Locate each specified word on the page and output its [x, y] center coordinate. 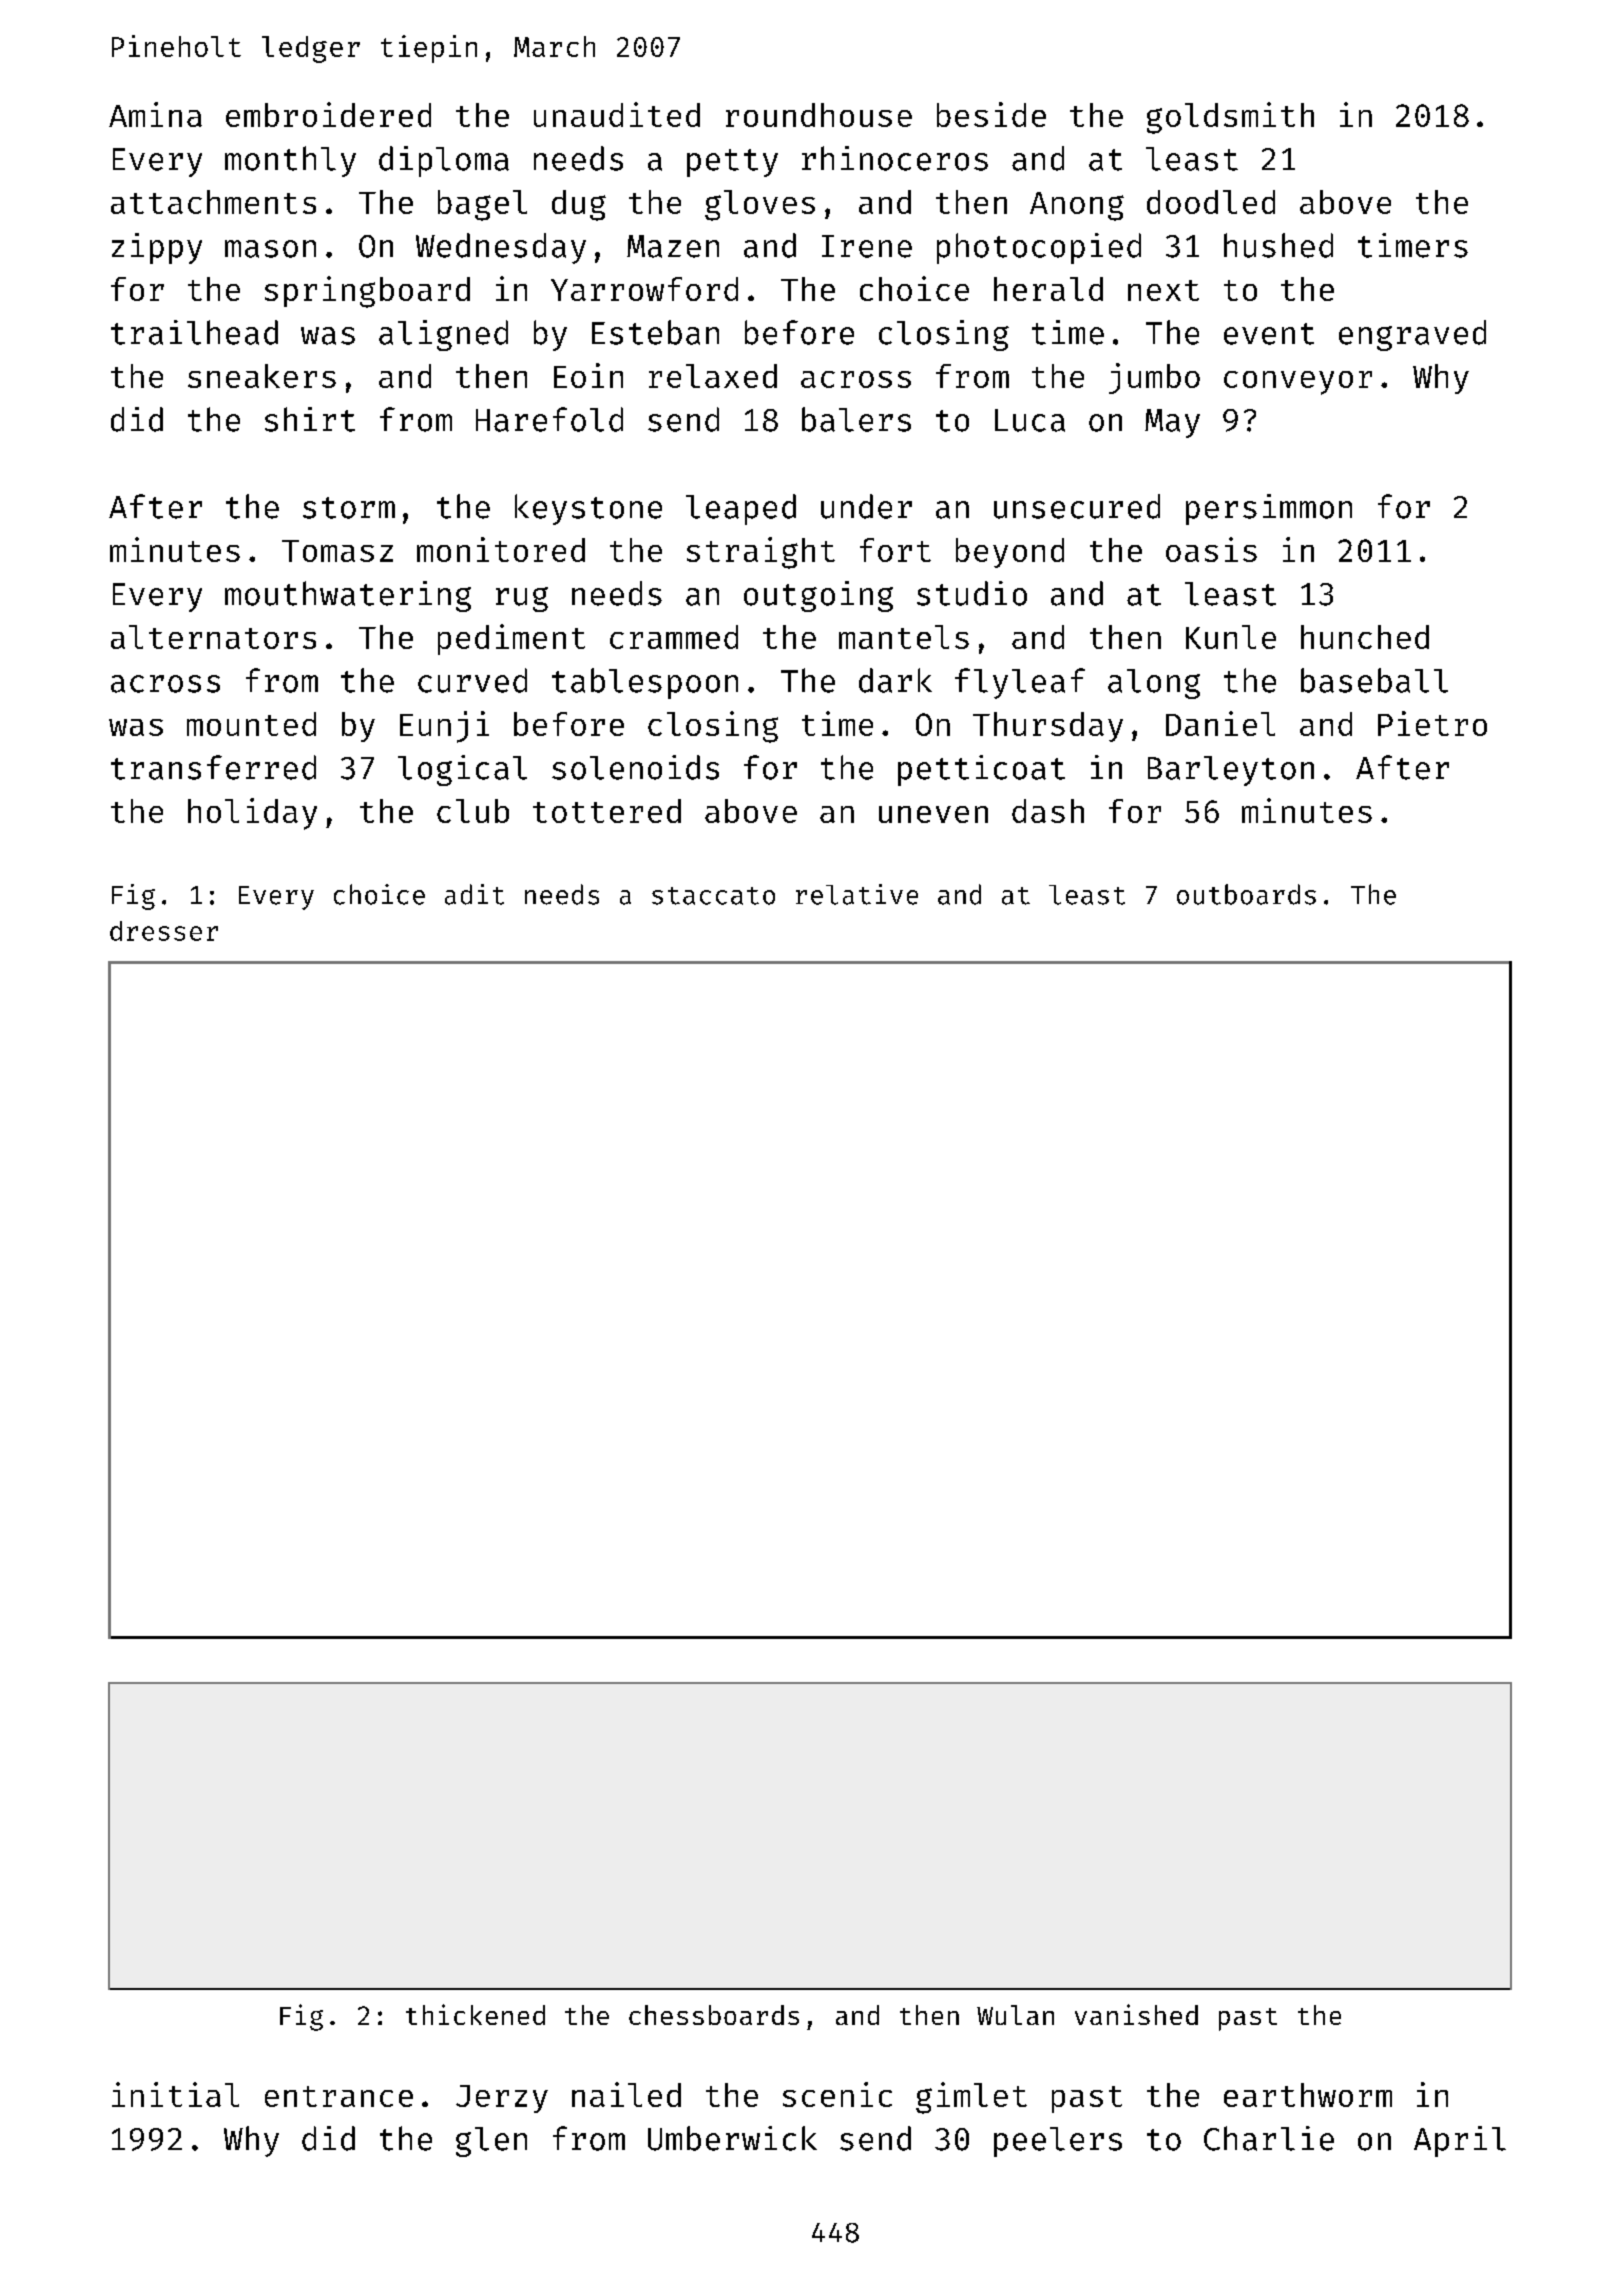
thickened [475, 2014]
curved [472, 680]
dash [1048, 811]
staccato [713, 896]
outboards [1246, 894]
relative [857, 894]
